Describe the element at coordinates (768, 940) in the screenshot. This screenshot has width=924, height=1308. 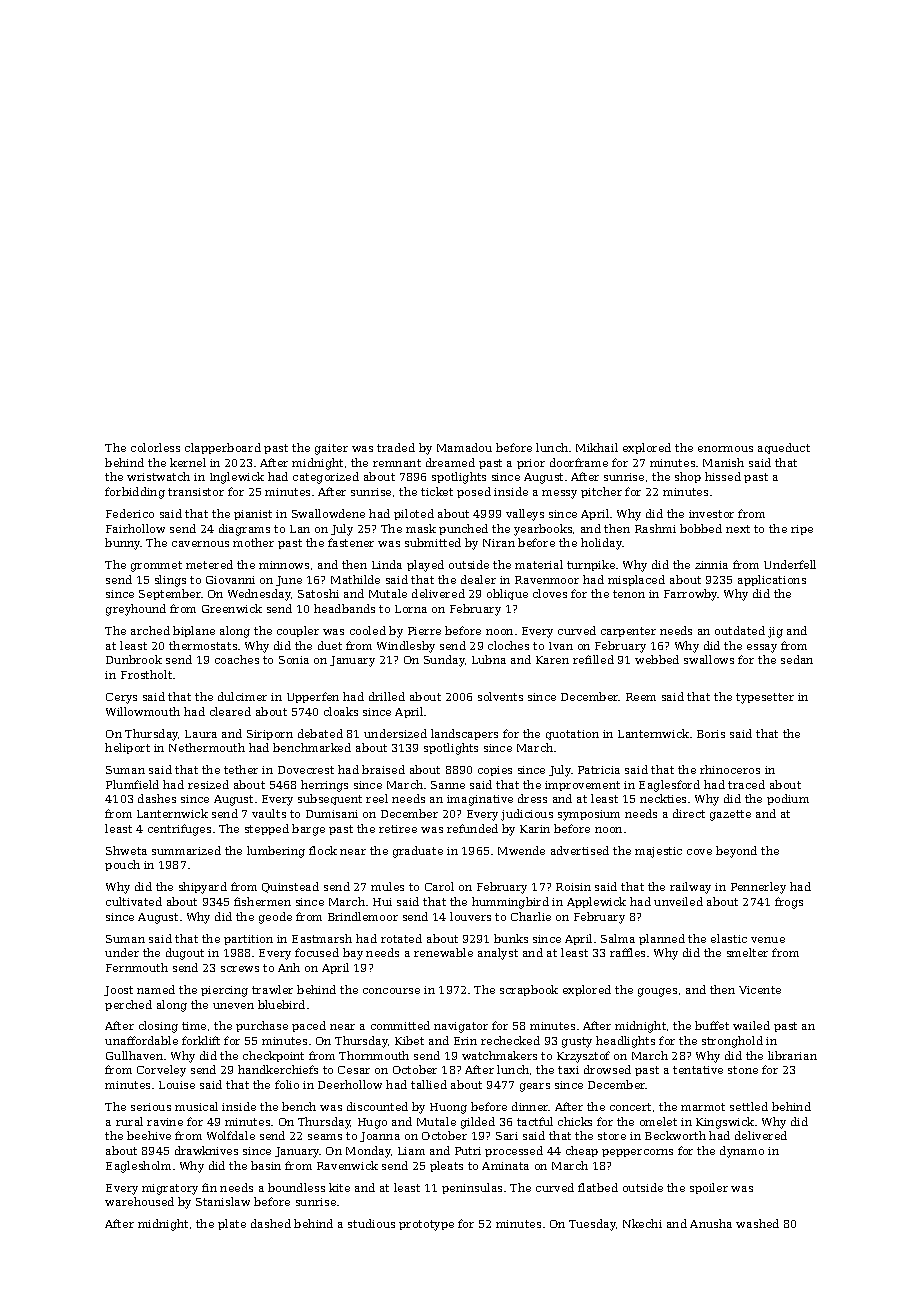
I see `venue` at that location.
